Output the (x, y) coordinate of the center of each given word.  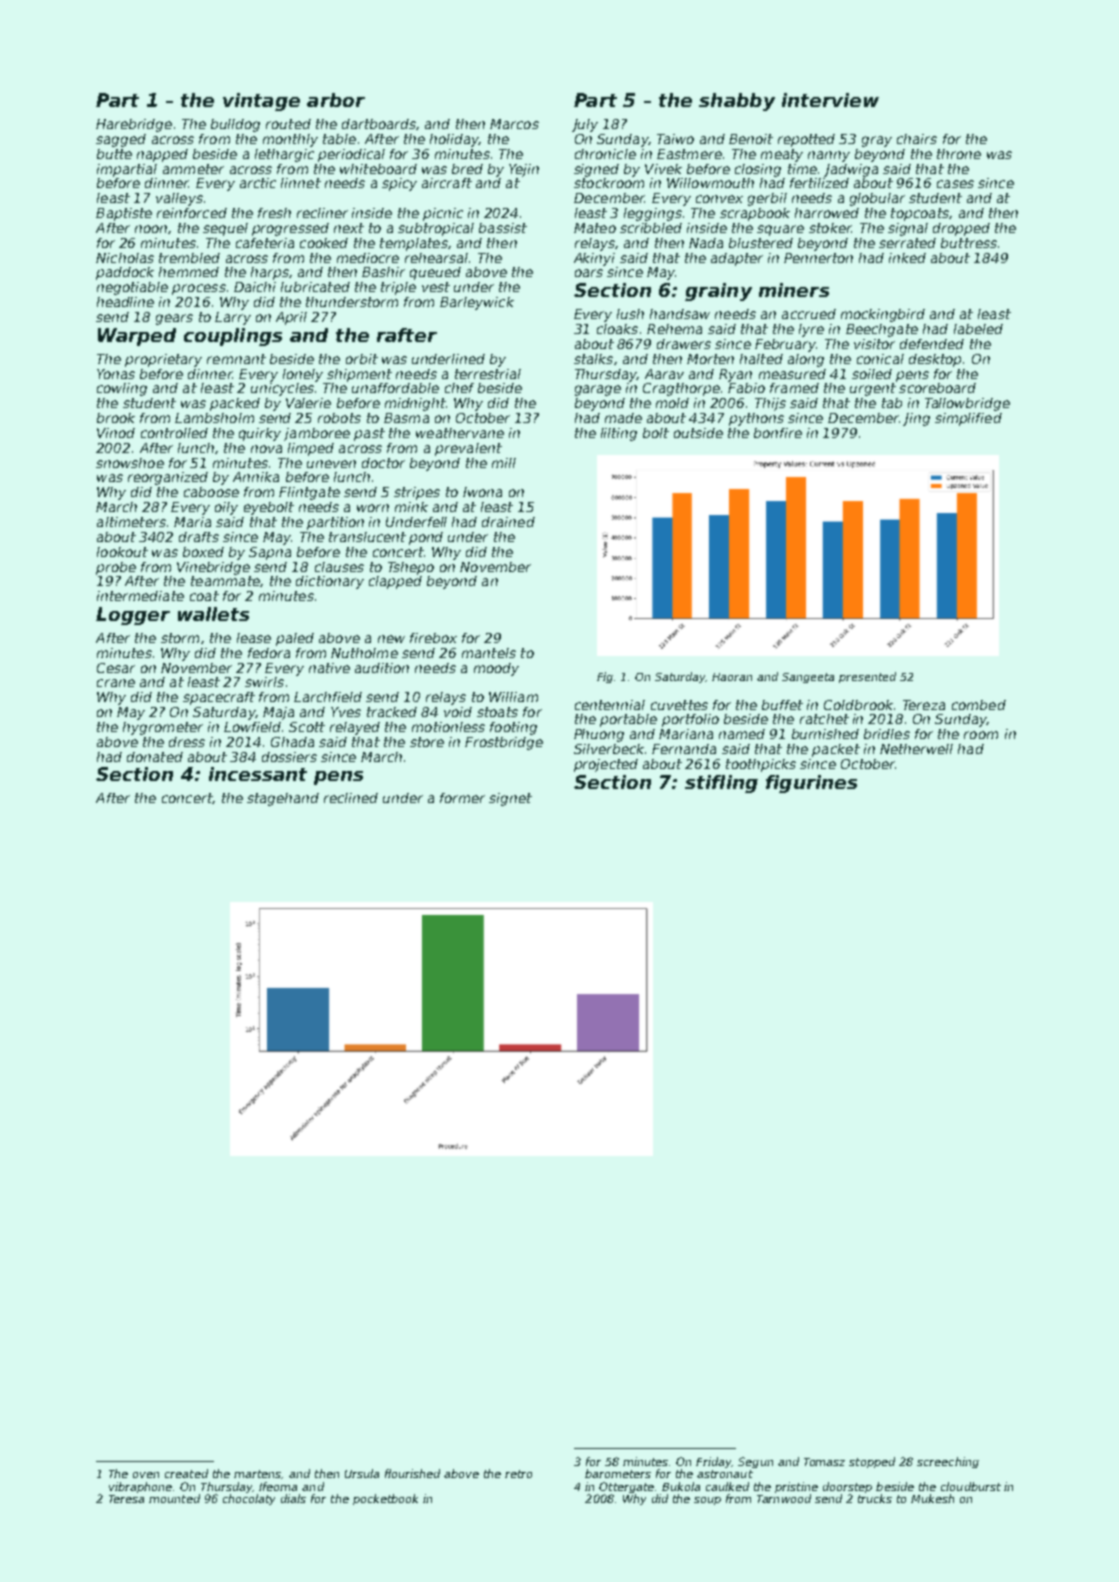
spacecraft (219, 698)
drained (508, 522)
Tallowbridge (967, 404)
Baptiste (124, 214)
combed (979, 705)
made (623, 418)
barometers (618, 1473)
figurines (811, 784)
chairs (917, 139)
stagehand (283, 799)
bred (467, 169)
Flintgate (309, 493)
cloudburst (971, 1486)
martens (258, 1474)
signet (510, 799)
